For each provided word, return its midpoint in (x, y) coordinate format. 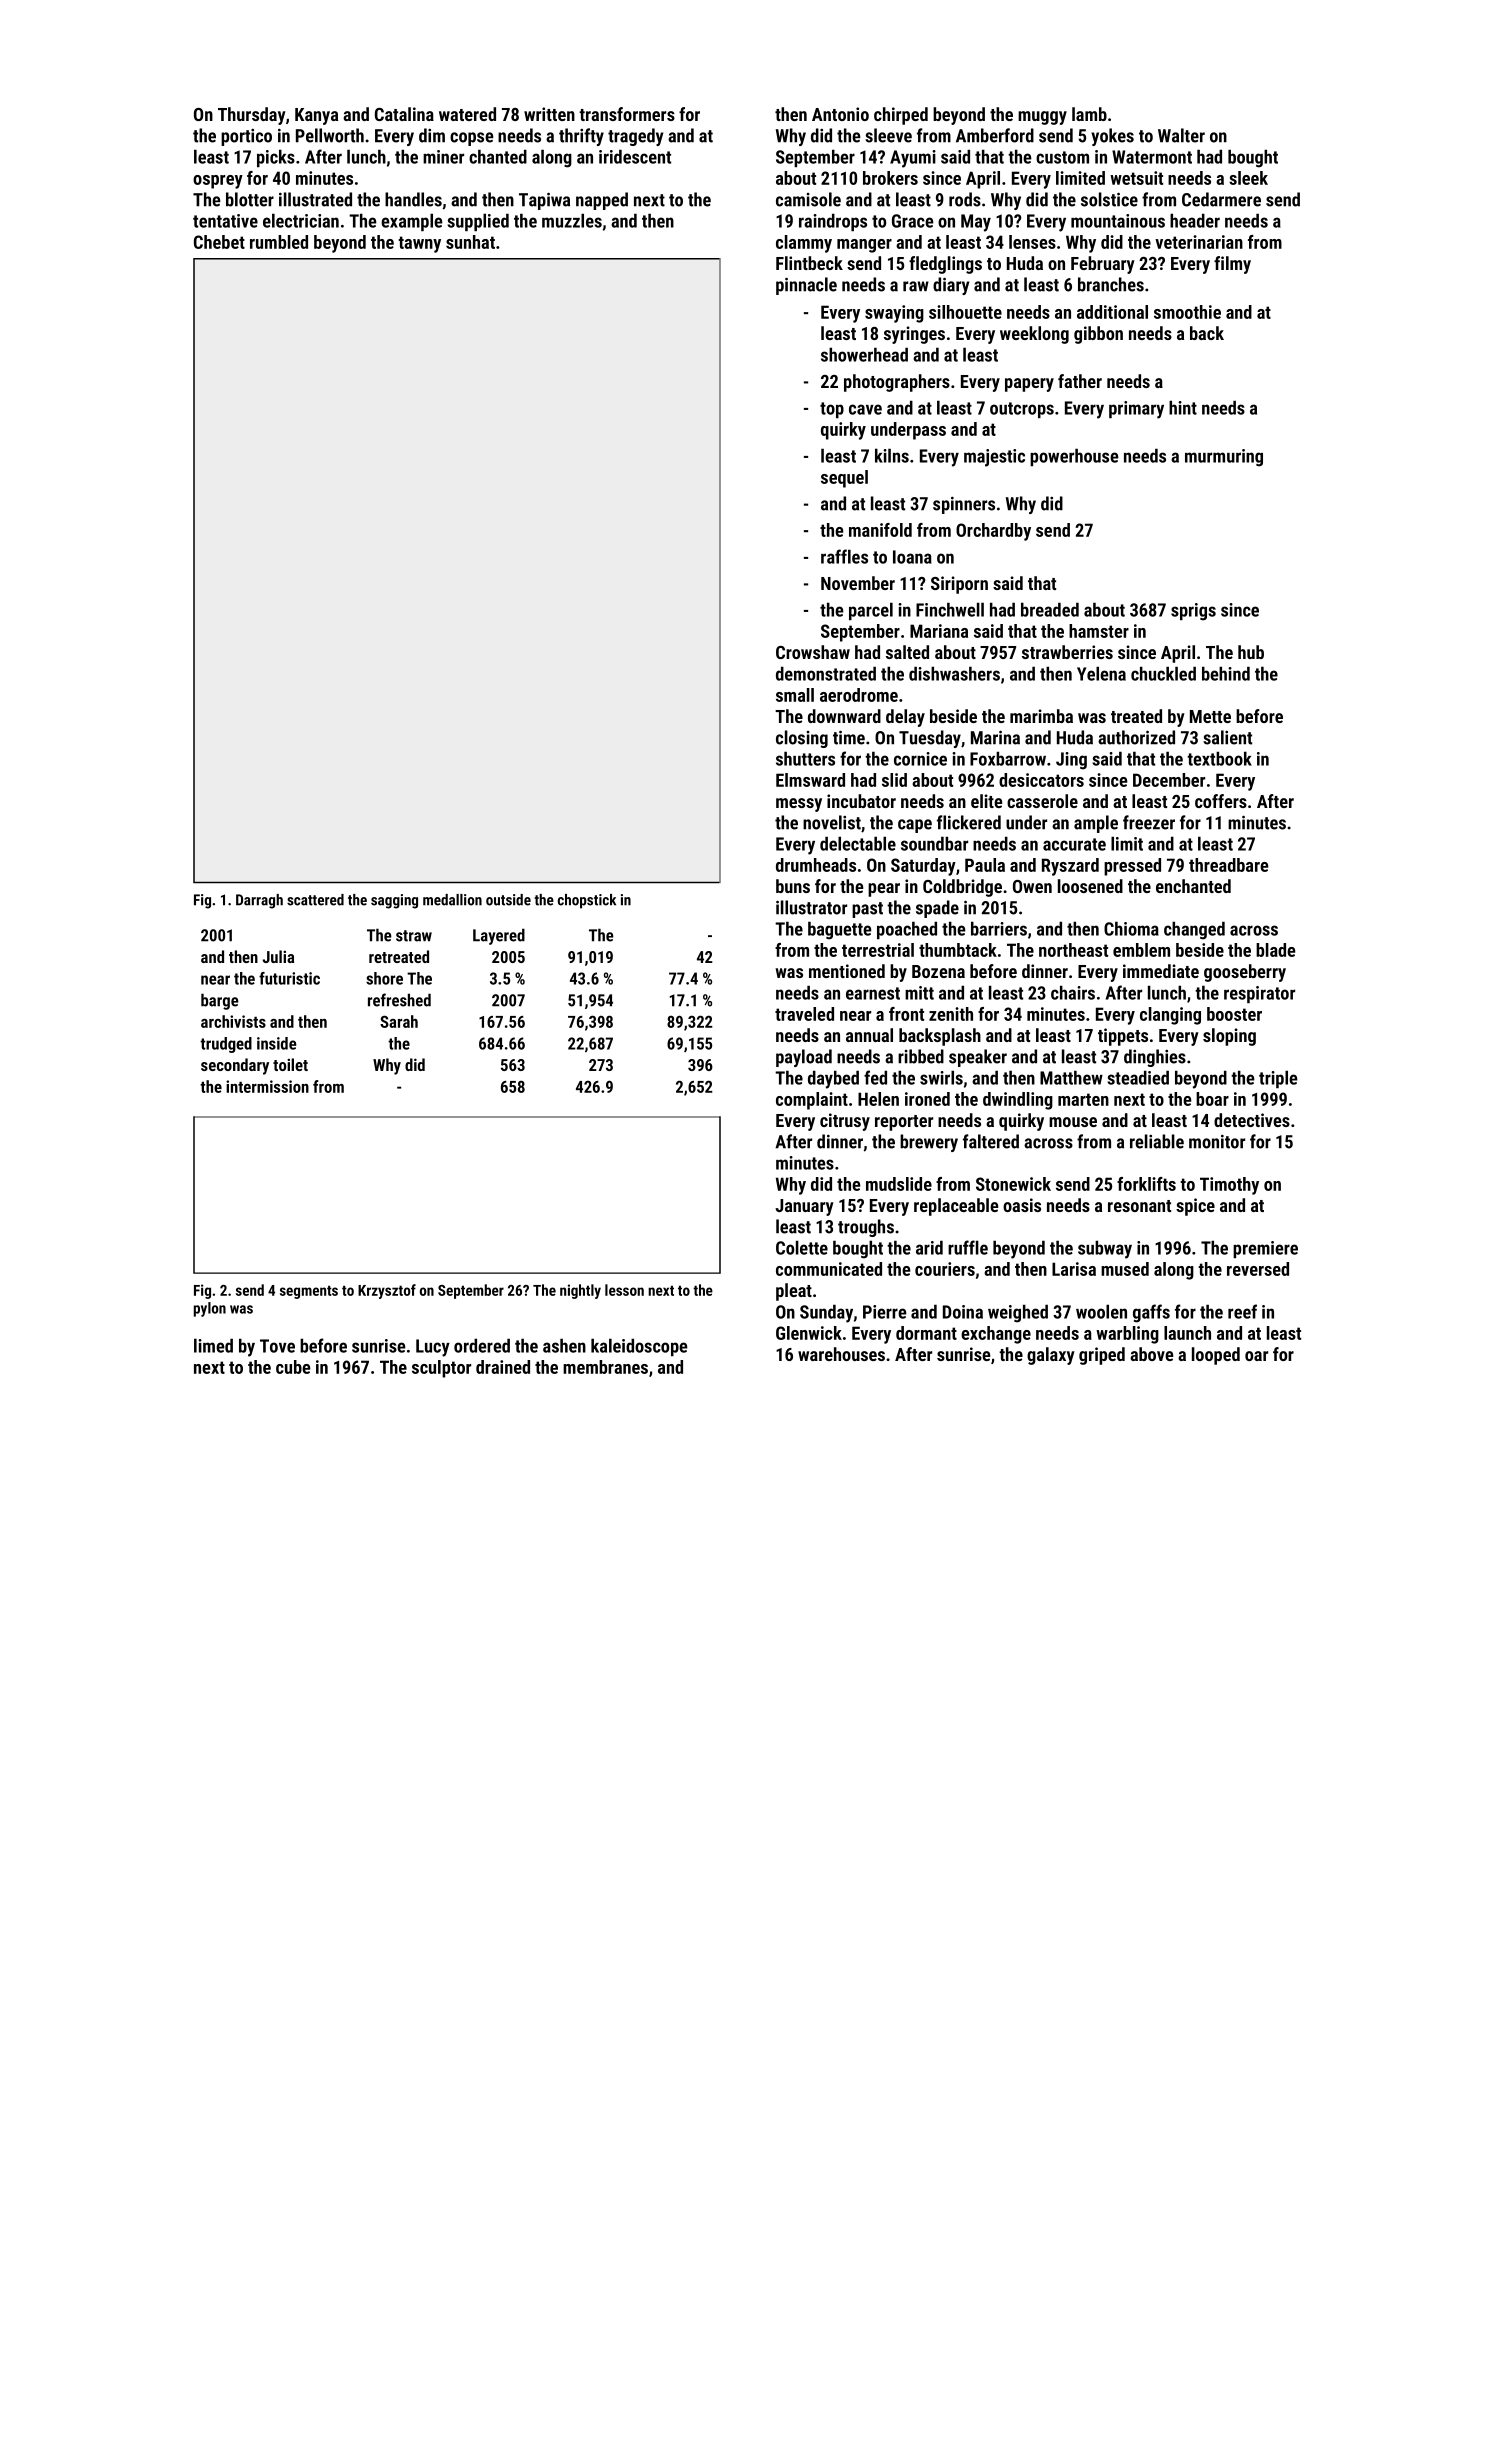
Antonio (840, 114)
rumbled (279, 242)
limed (213, 1345)
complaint (812, 1101)
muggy (1042, 118)
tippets (1123, 1037)
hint (1183, 407)
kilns (892, 455)
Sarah (399, 1021)
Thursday (252, 116)
